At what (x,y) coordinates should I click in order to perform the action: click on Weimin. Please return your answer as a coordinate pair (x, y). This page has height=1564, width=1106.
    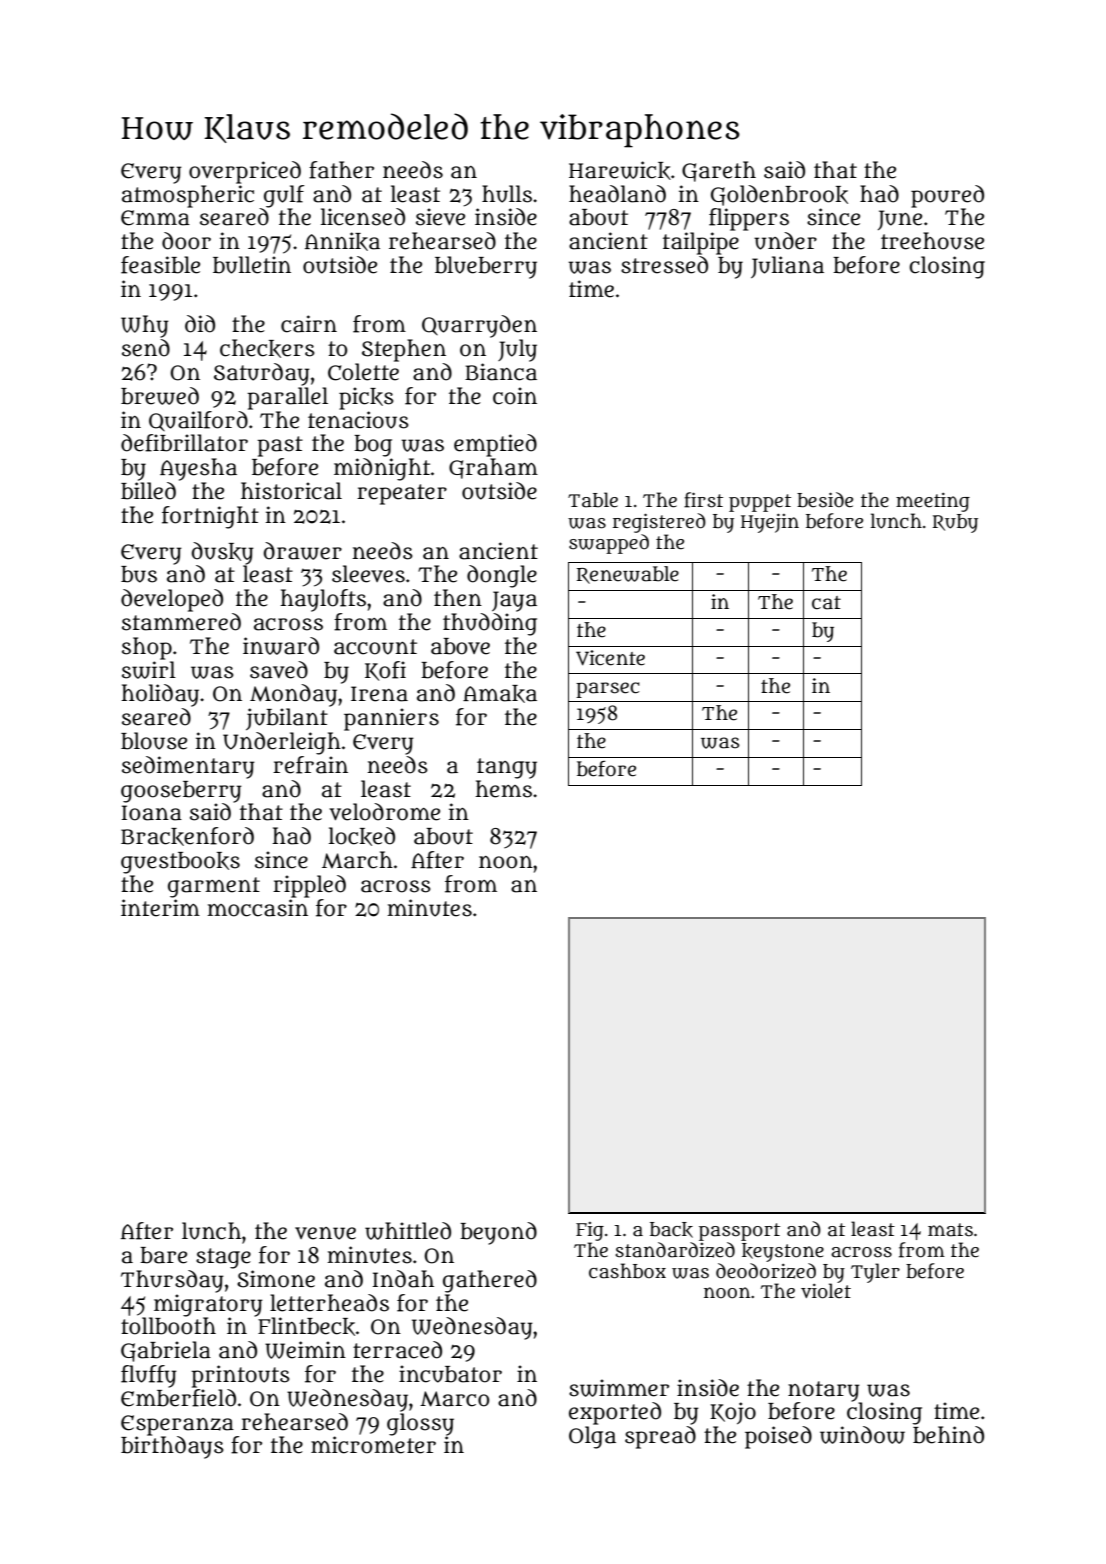
    Looking at the image, I should click on (305, 1350).
